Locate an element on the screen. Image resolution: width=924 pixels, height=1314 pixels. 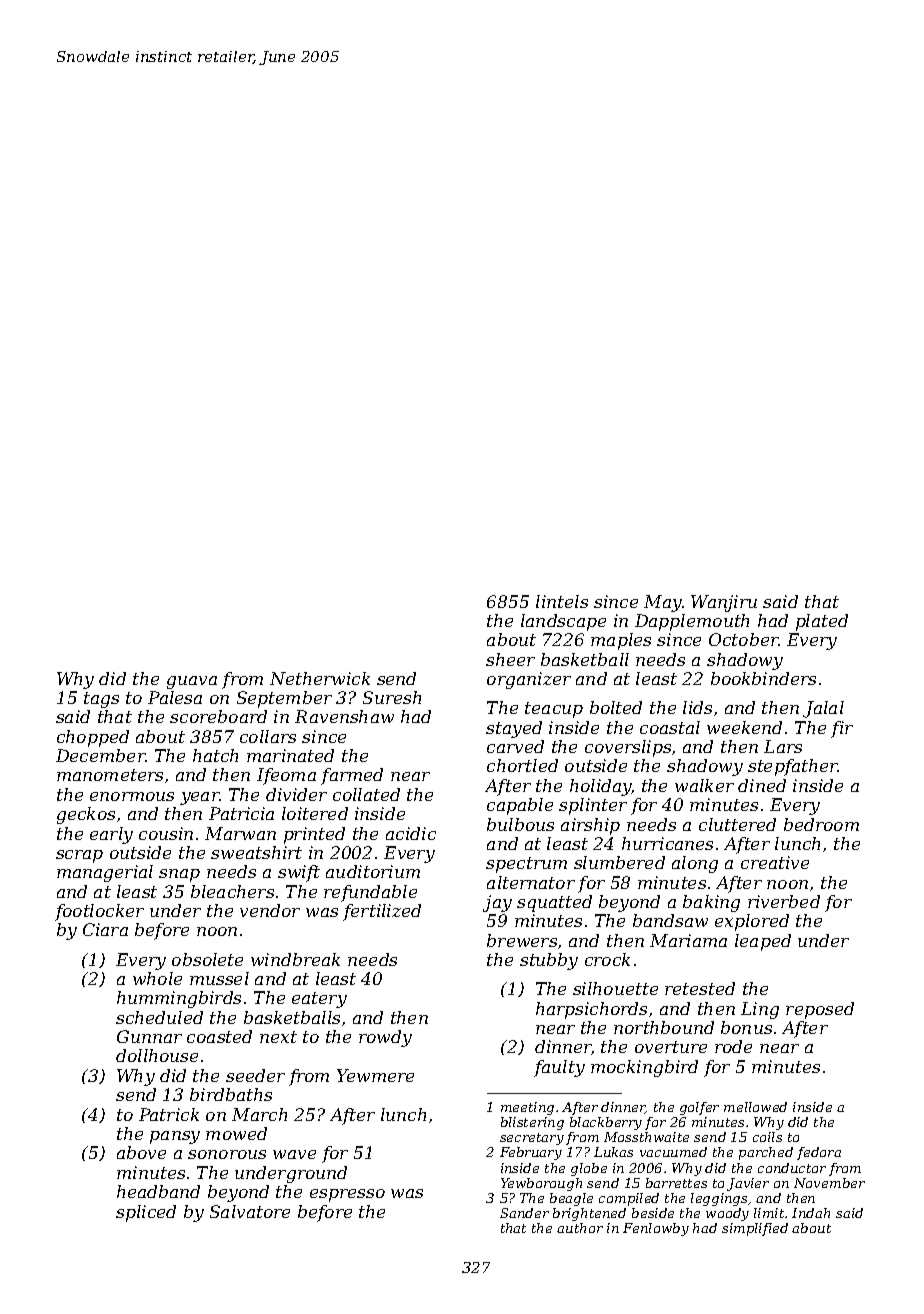
cluttered is located at coordinates (737, 824).
